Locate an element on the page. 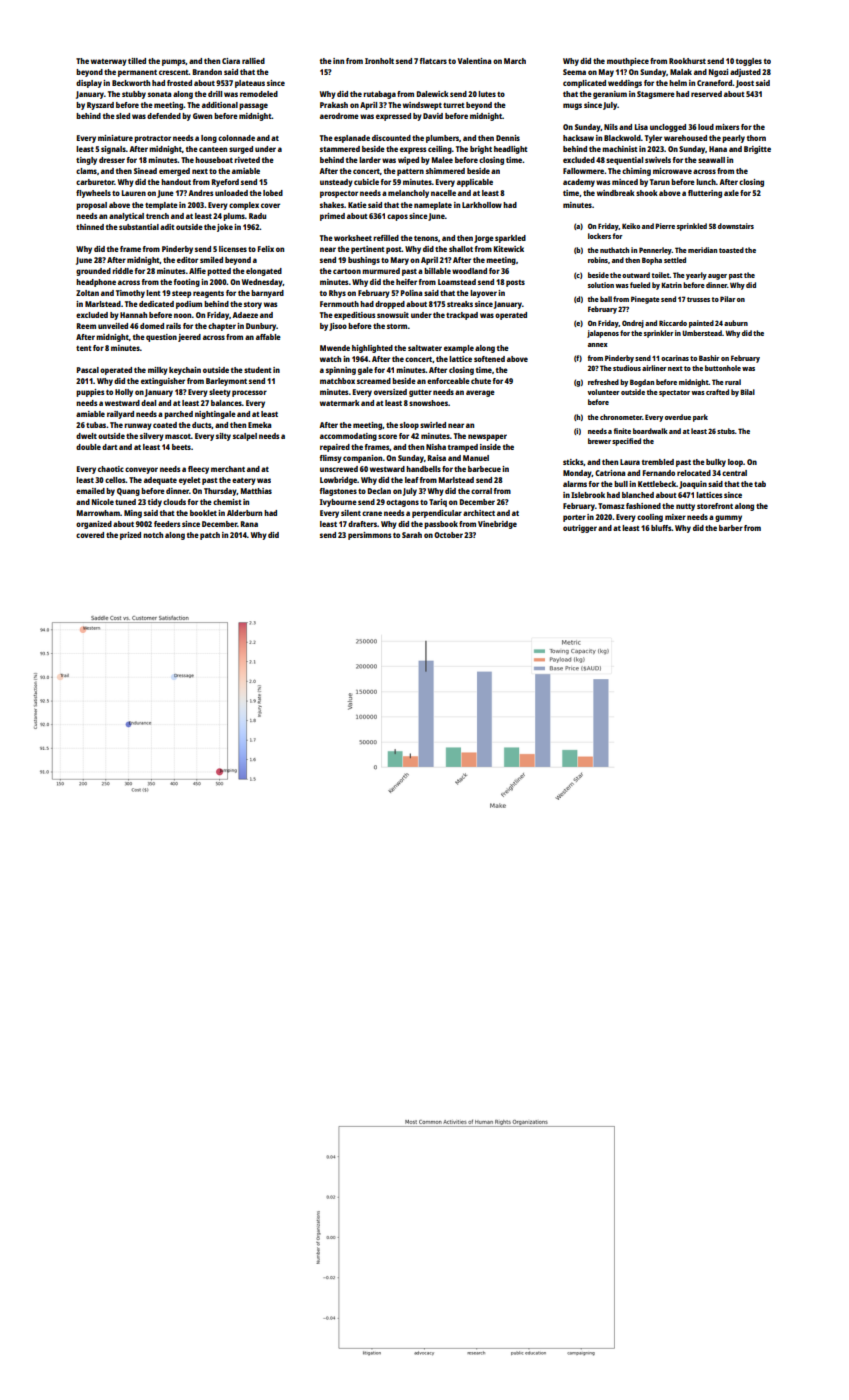 Image resolution: width=849 pixels, height=1400 pixels. Joost is located at coordinates (745, 84).
